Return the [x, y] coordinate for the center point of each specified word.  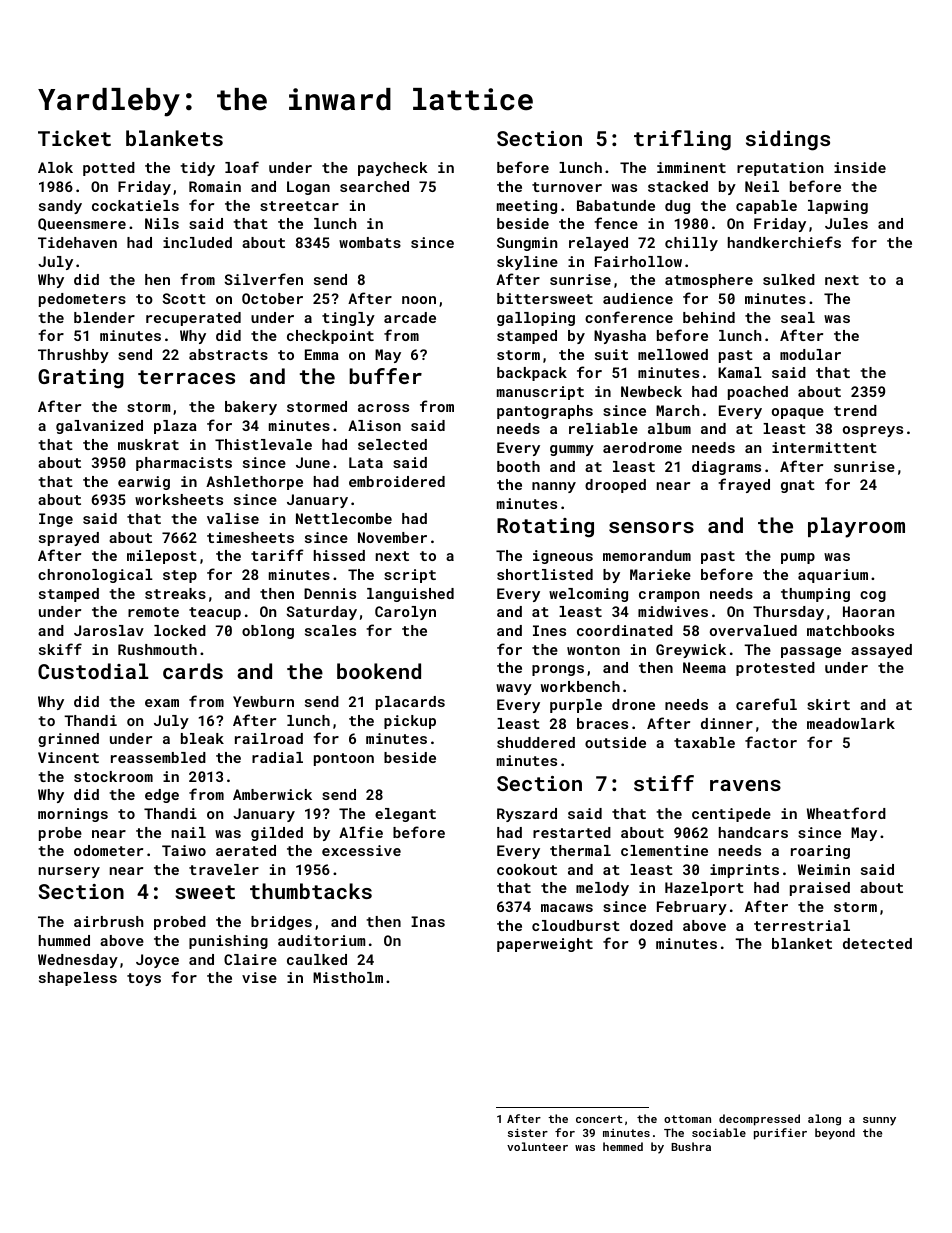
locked [180, 630]
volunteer [537, 1146]
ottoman [687, 1119]
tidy [197, 169]
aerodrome [642, 447]
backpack [532, 374]
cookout [527, 869]
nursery [69, 872]
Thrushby [73, 356]
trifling [682, 140]
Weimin [824, 869]
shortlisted [545, 574]
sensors [651, 527]
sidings [788, 140]
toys [144, 979]
